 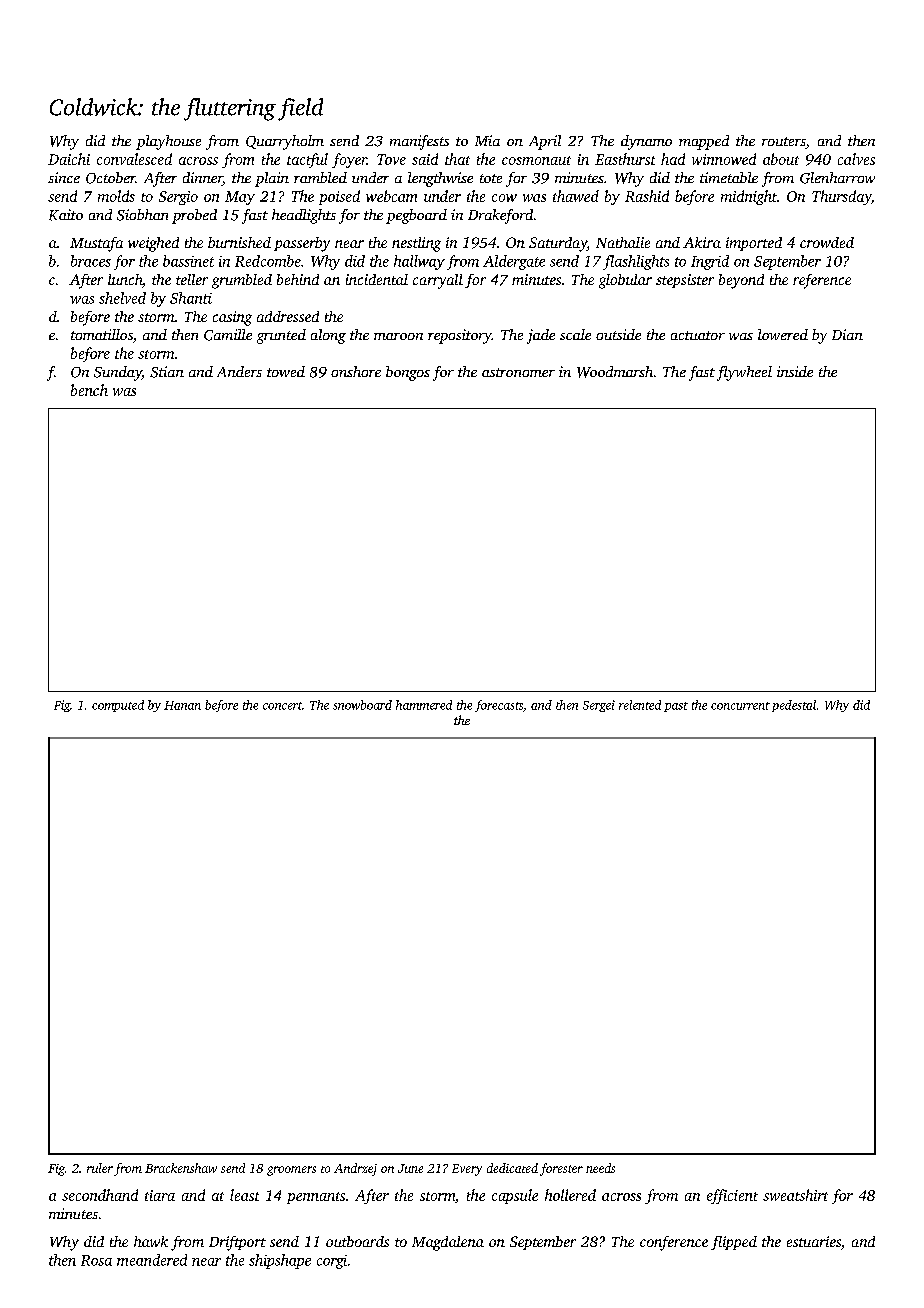 What do you see at coordinates (795, 1195) in the image?
I see `sweatshirt` at bounding box center [795, 1195].
